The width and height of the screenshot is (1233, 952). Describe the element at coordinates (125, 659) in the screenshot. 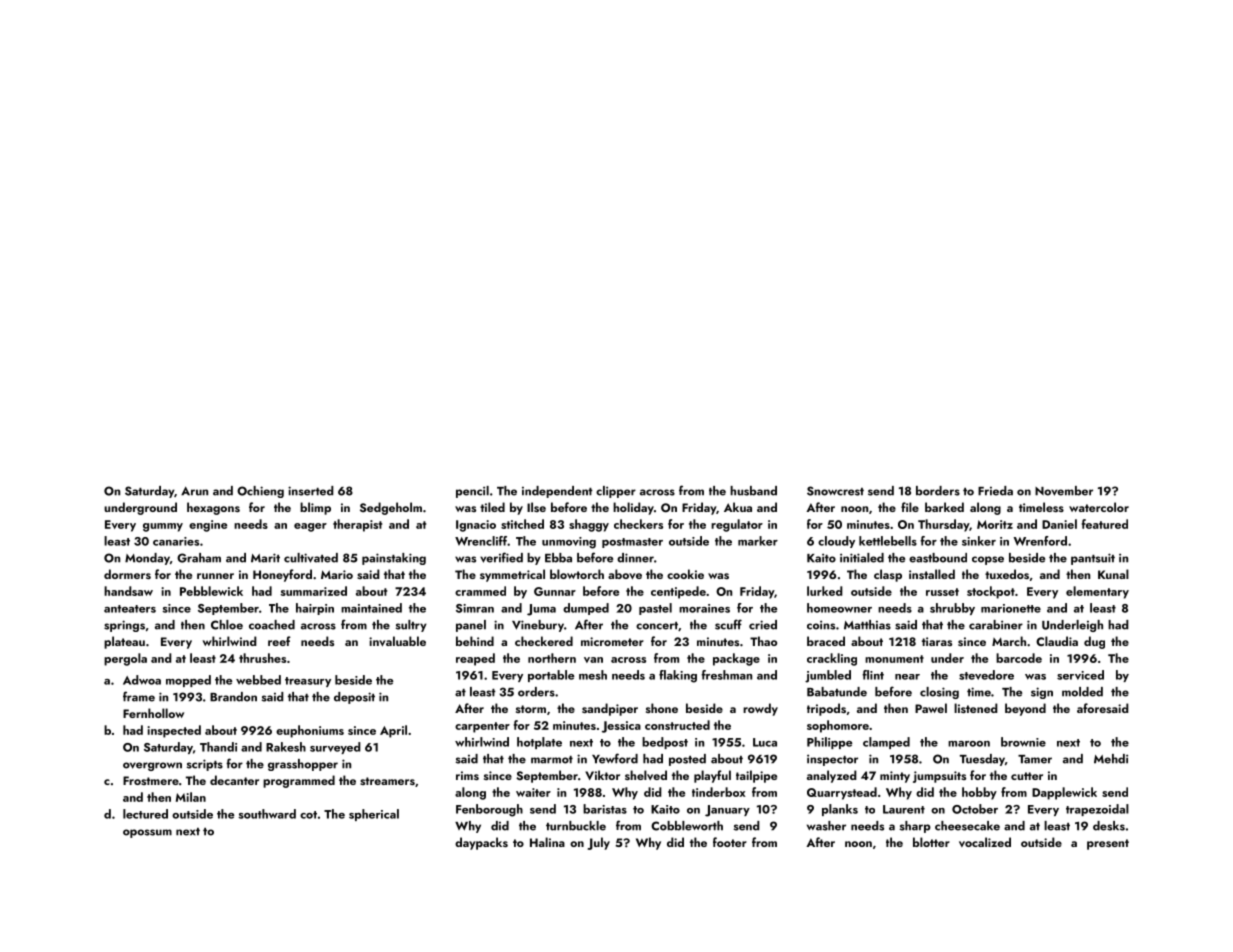

I see `pergola` at that location.
